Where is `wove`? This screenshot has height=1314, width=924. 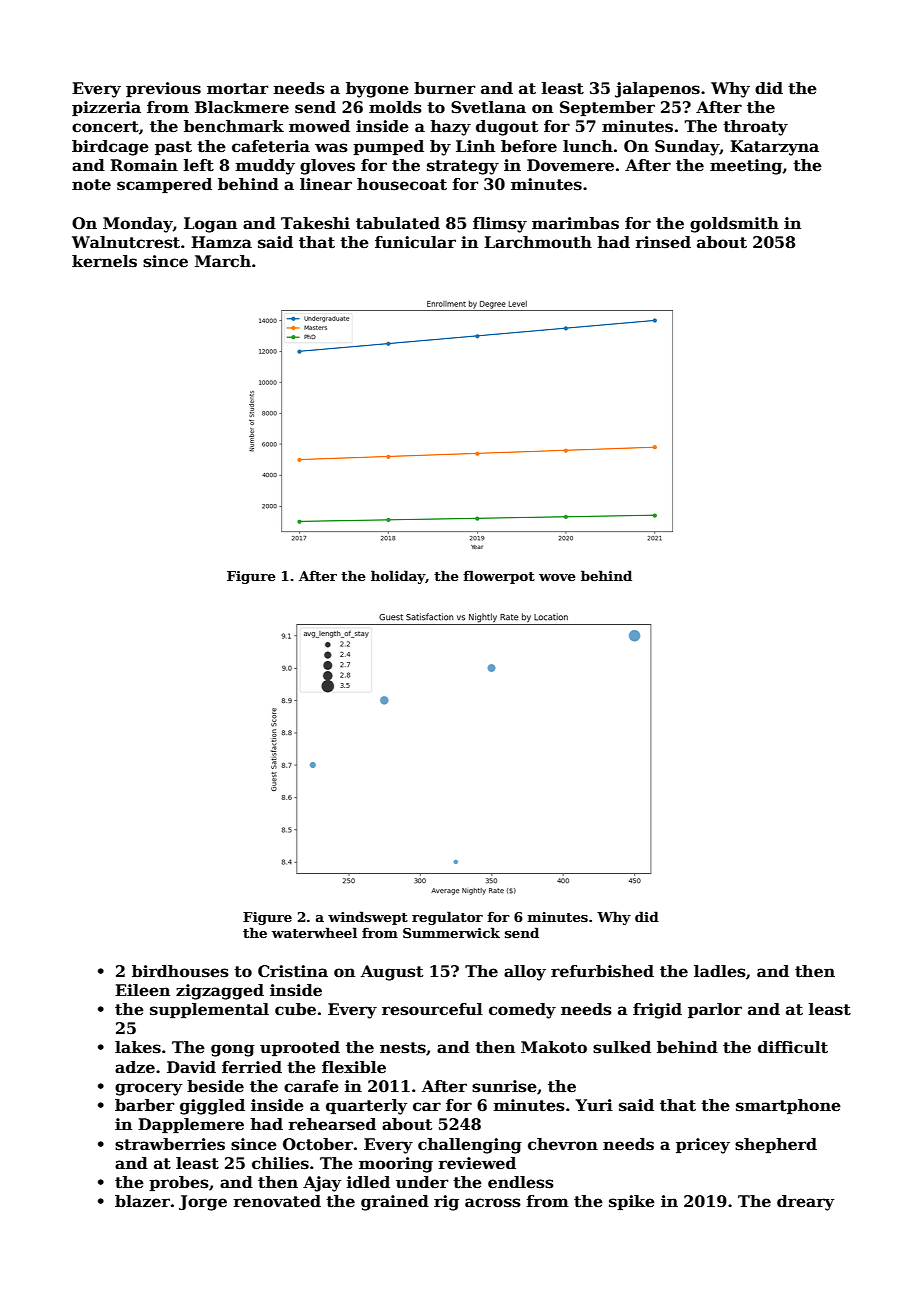 wove is located at coordinates (557, 577).
